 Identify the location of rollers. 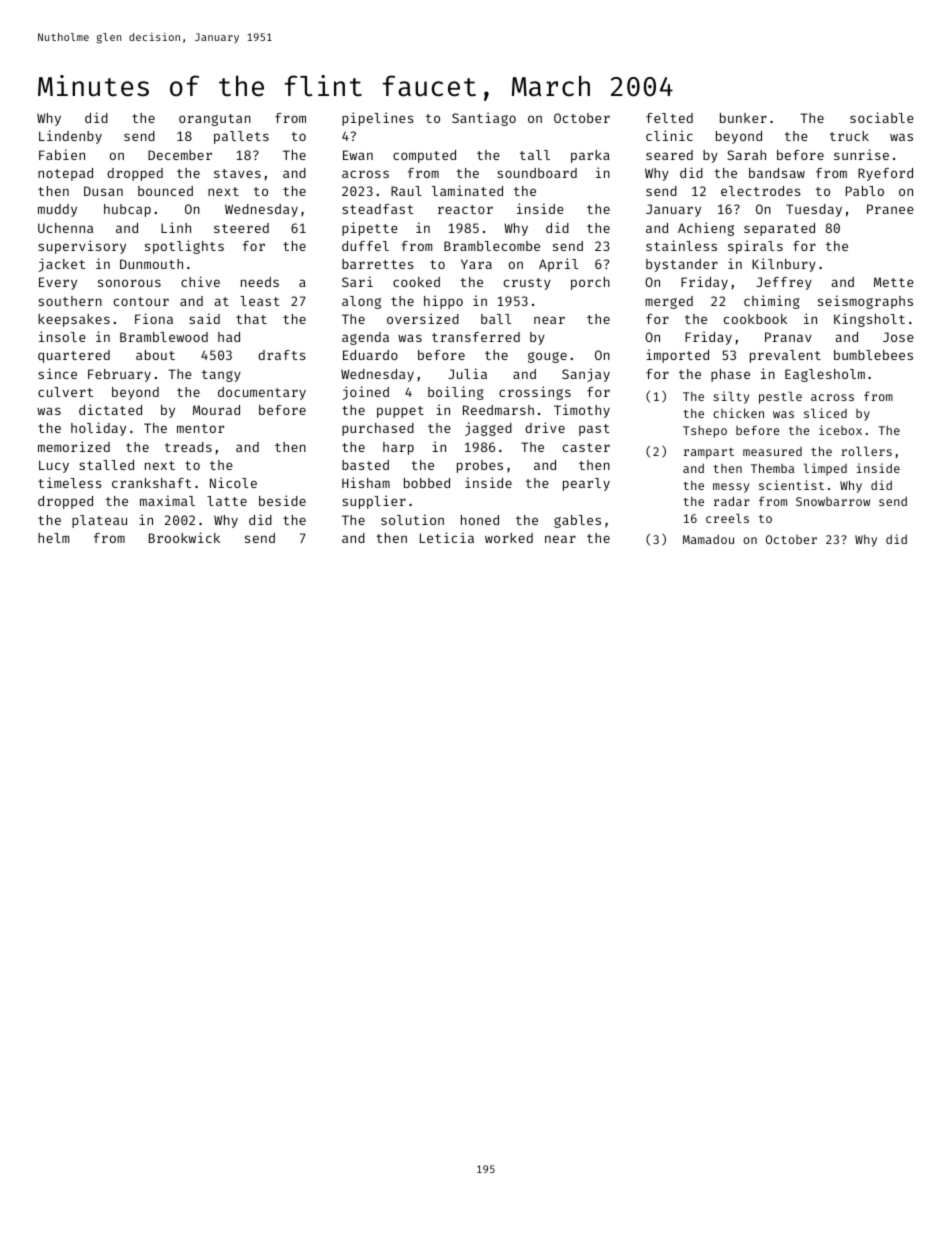
(866, 451).
